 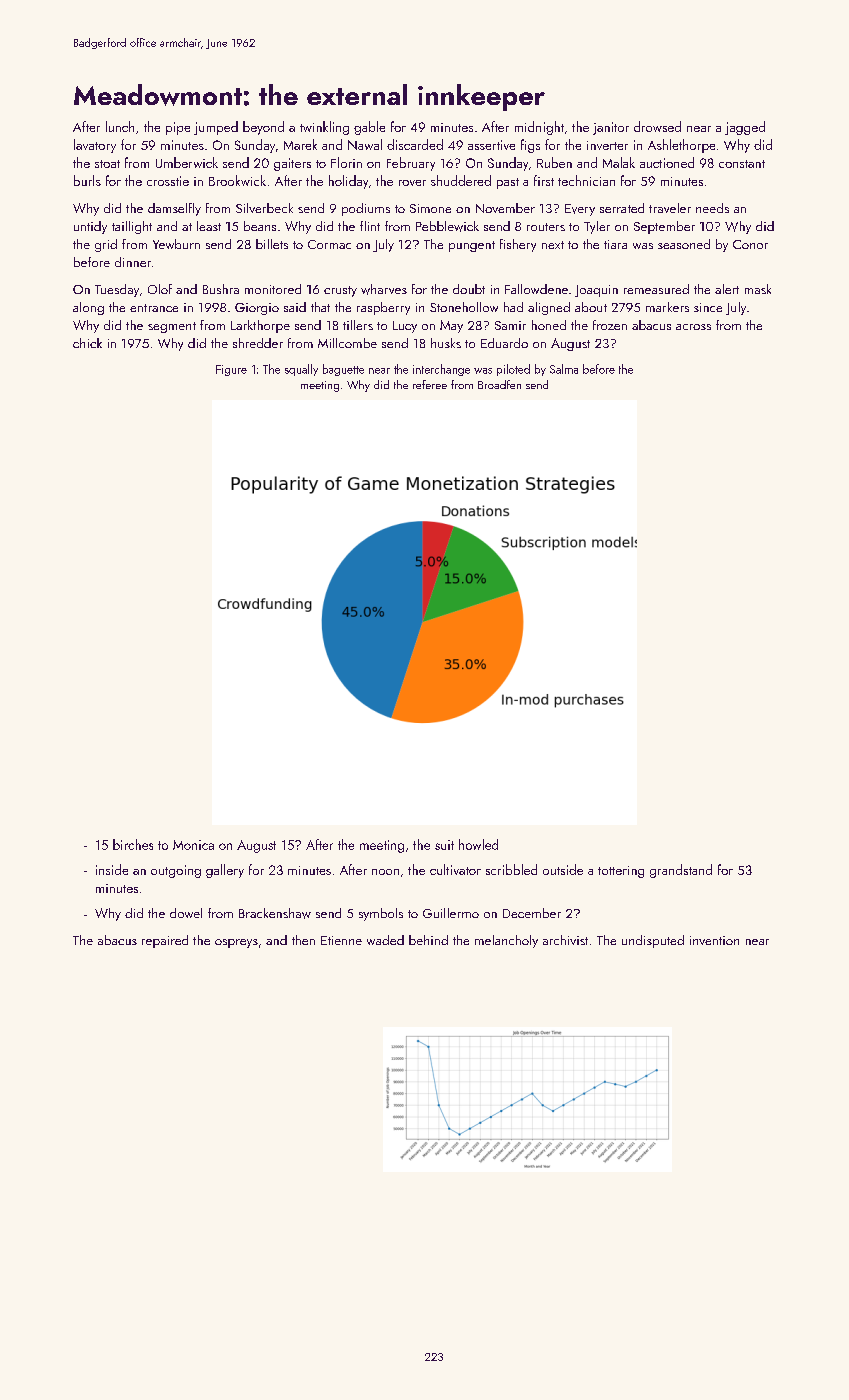 What do you see at coordinates (95, 146) in the image?
I see `lavatory` at bounding box center [95, 146].
